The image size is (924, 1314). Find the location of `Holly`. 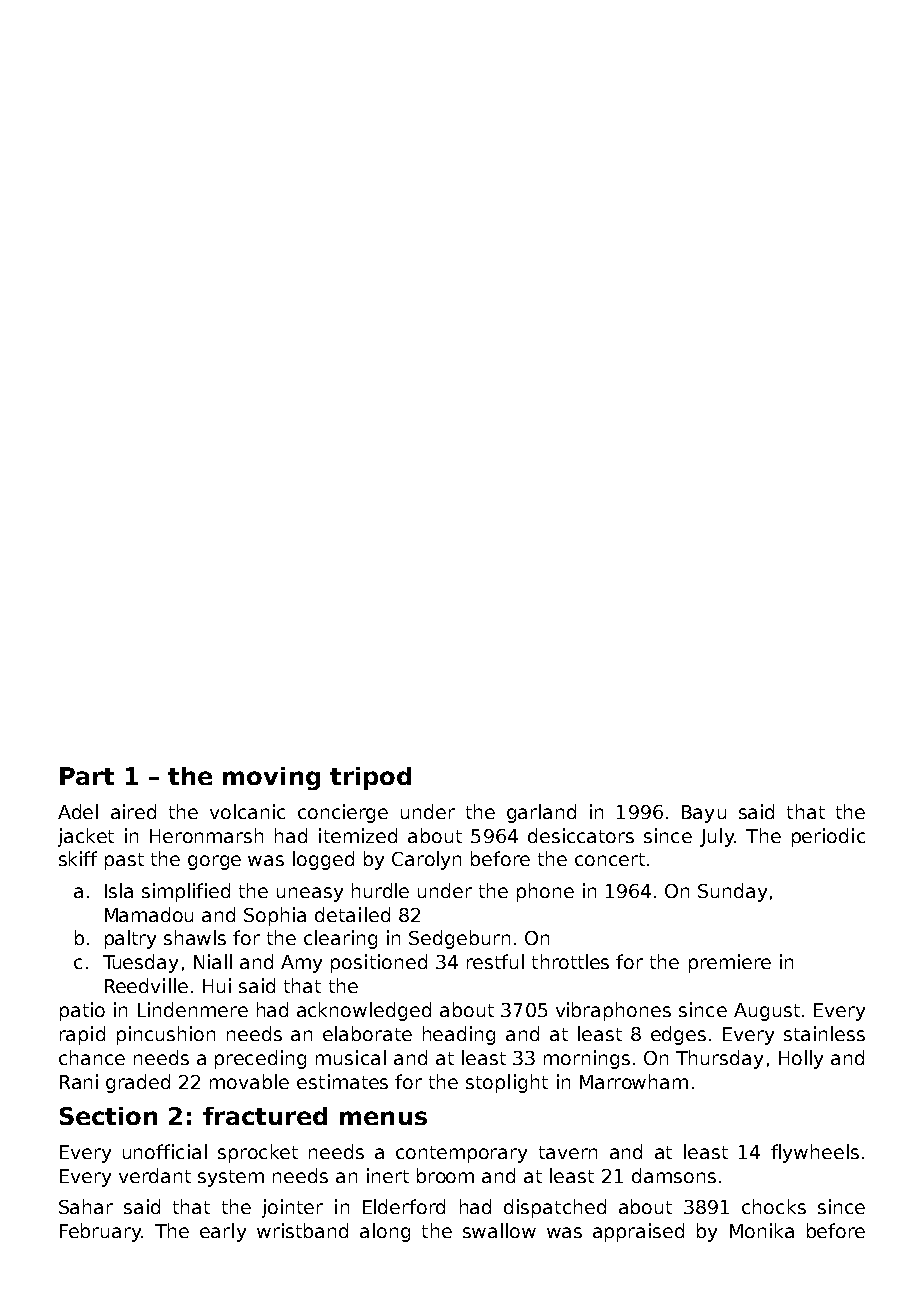

Holly is located at coordinates (801, 1059).
